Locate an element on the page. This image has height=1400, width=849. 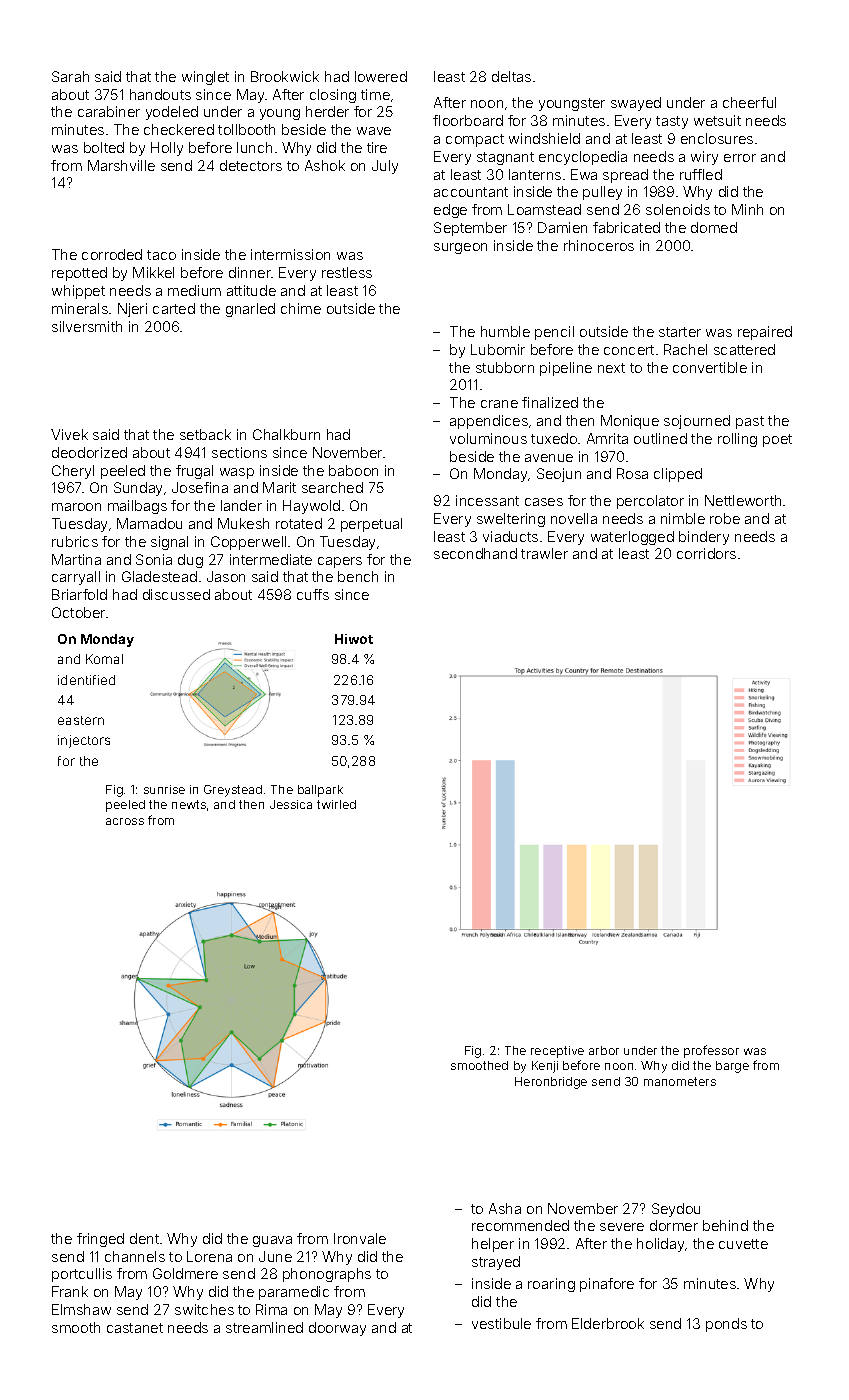
castanet is located at coordinates (135, 1328).
